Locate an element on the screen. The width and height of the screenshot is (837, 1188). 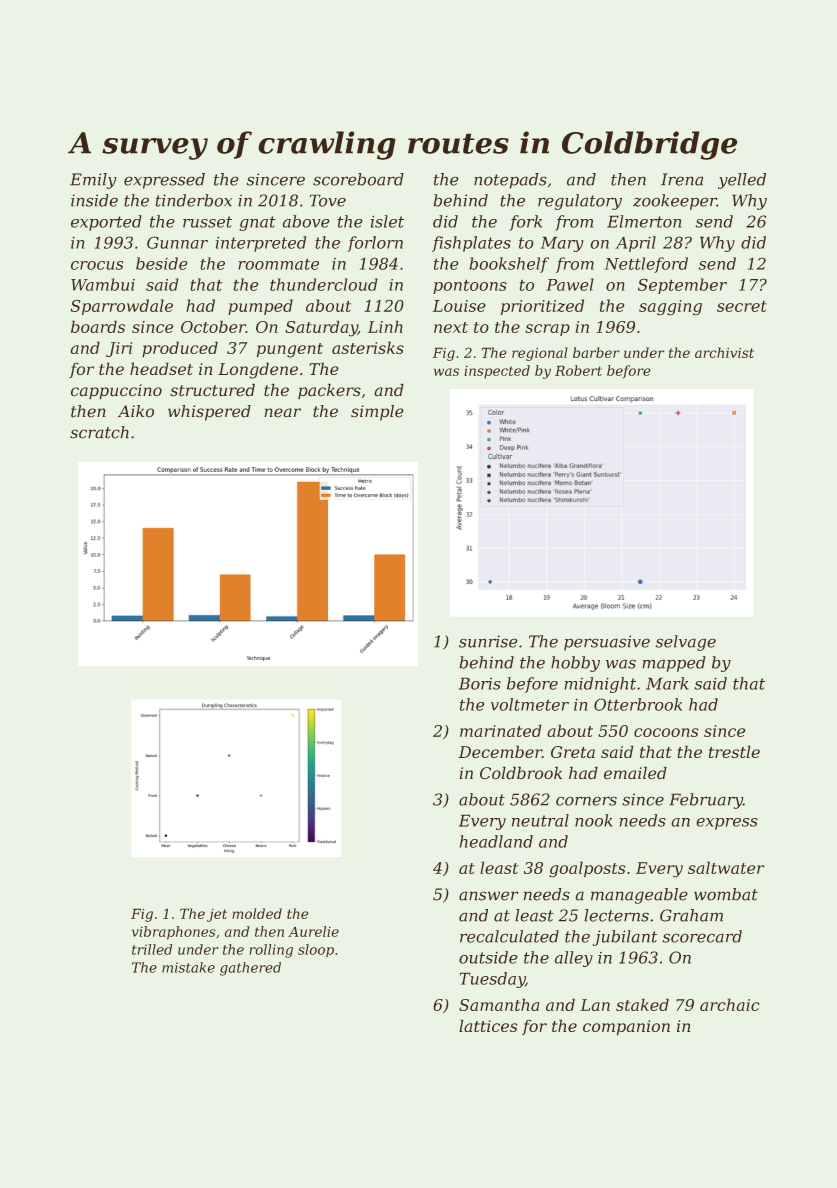
whispered is located at coordinates (209, 413).
